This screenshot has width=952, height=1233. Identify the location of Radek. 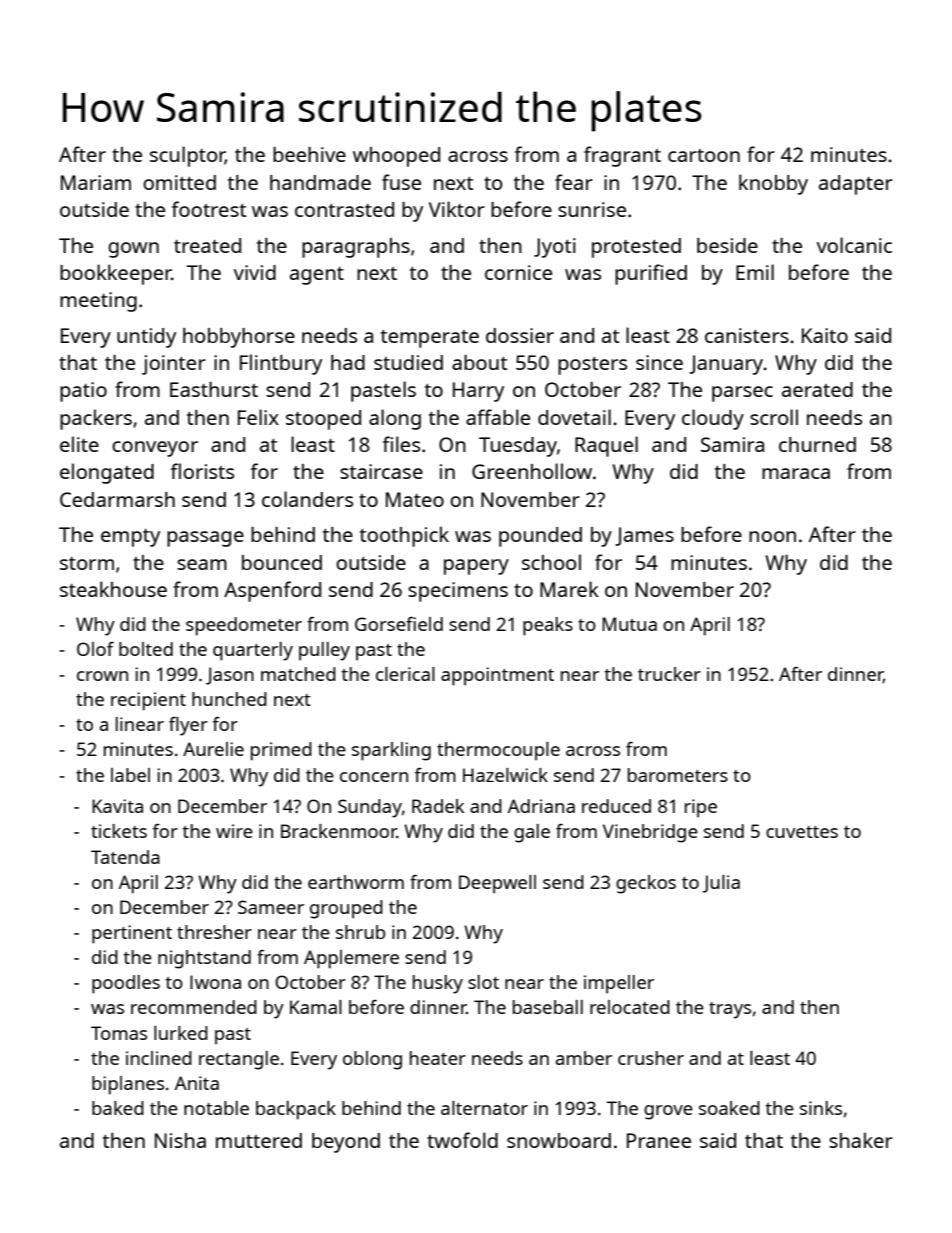
(438, 806).
